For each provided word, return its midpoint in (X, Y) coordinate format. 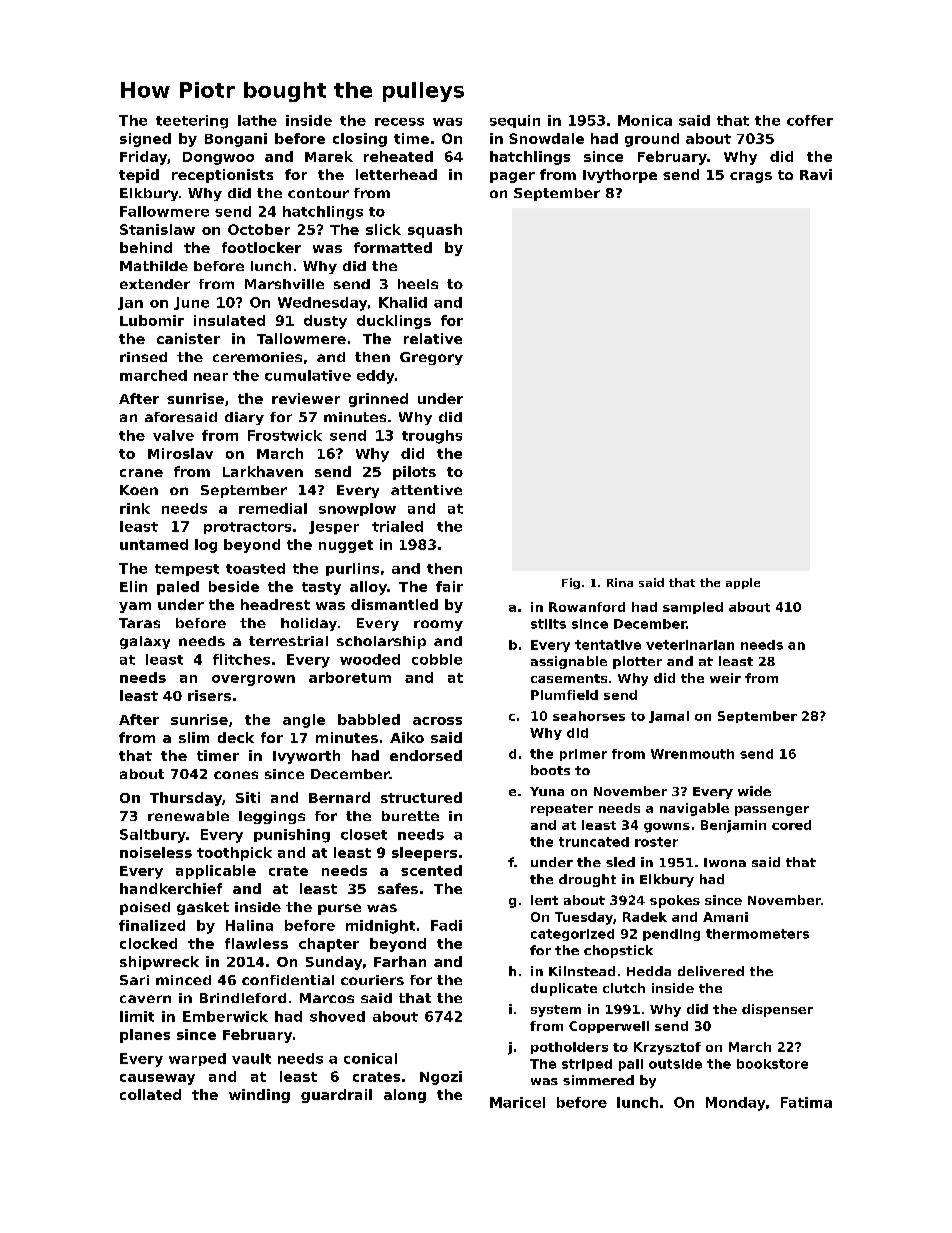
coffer (810, 120)
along (405, 1096)
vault (251, 1058)
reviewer (306, 398)
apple (743, 583)
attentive (426, 490)
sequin (515, 121)
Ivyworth (306, 757)
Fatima (806, 1102)
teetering (192, 122)
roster (656, 842)
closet (364, 834)
